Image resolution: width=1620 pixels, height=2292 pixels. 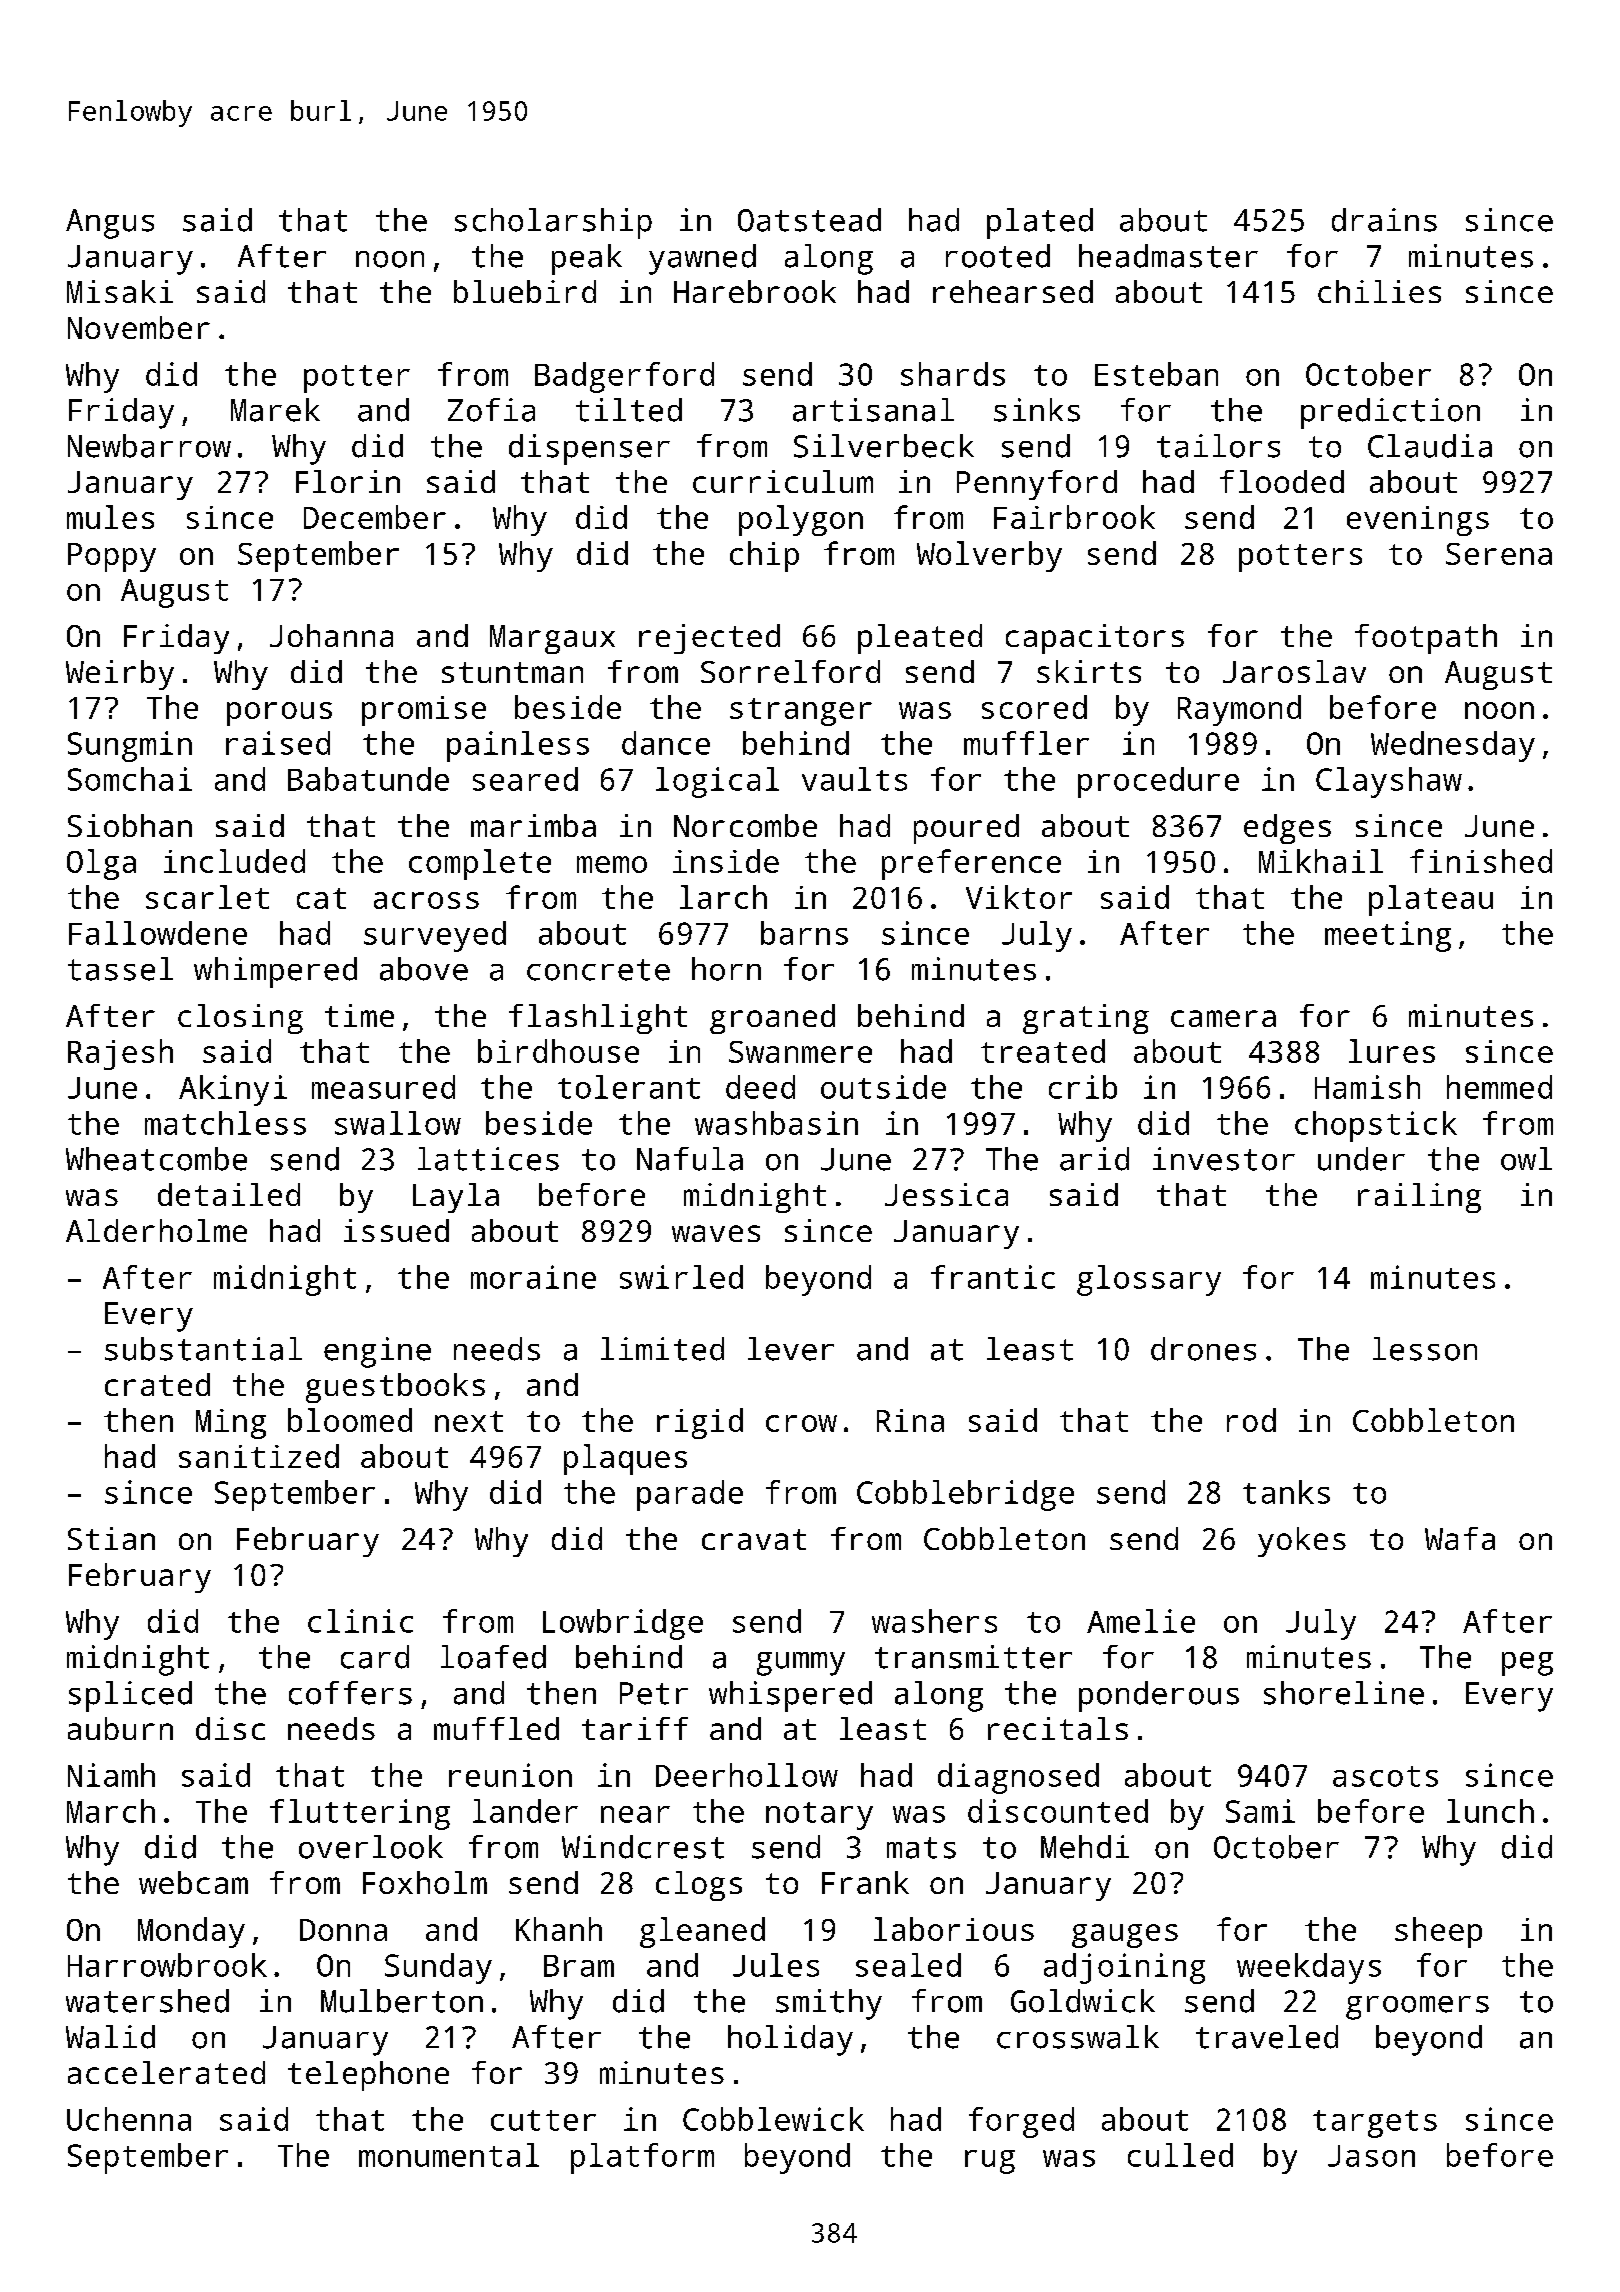 I want to click on fluttering, so click(x=360, y=1814).
